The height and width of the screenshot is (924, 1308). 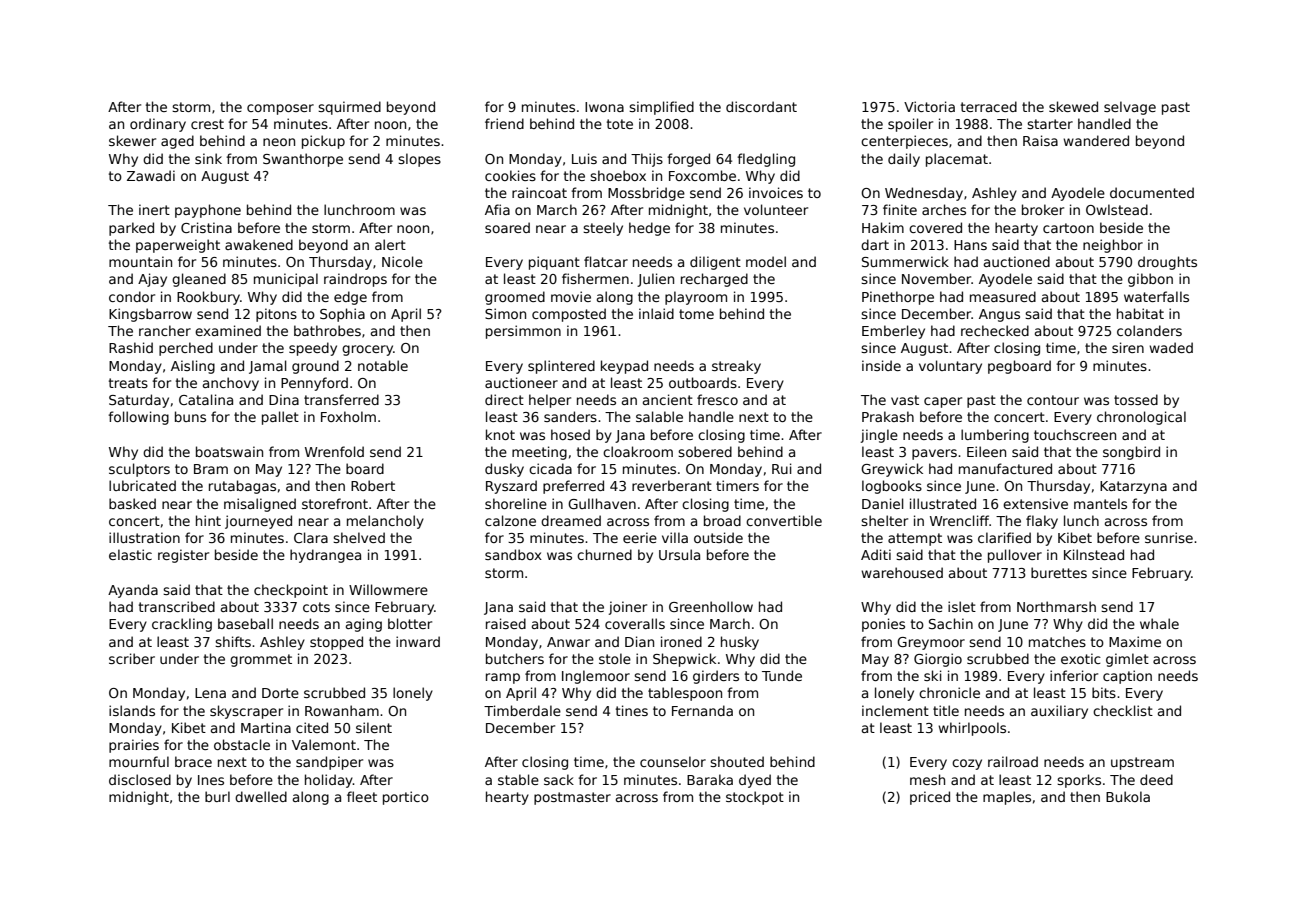 What do you see at coordinates (406, 798) in the screenshot?
I see `portico` at bounding box center [406, 798].
